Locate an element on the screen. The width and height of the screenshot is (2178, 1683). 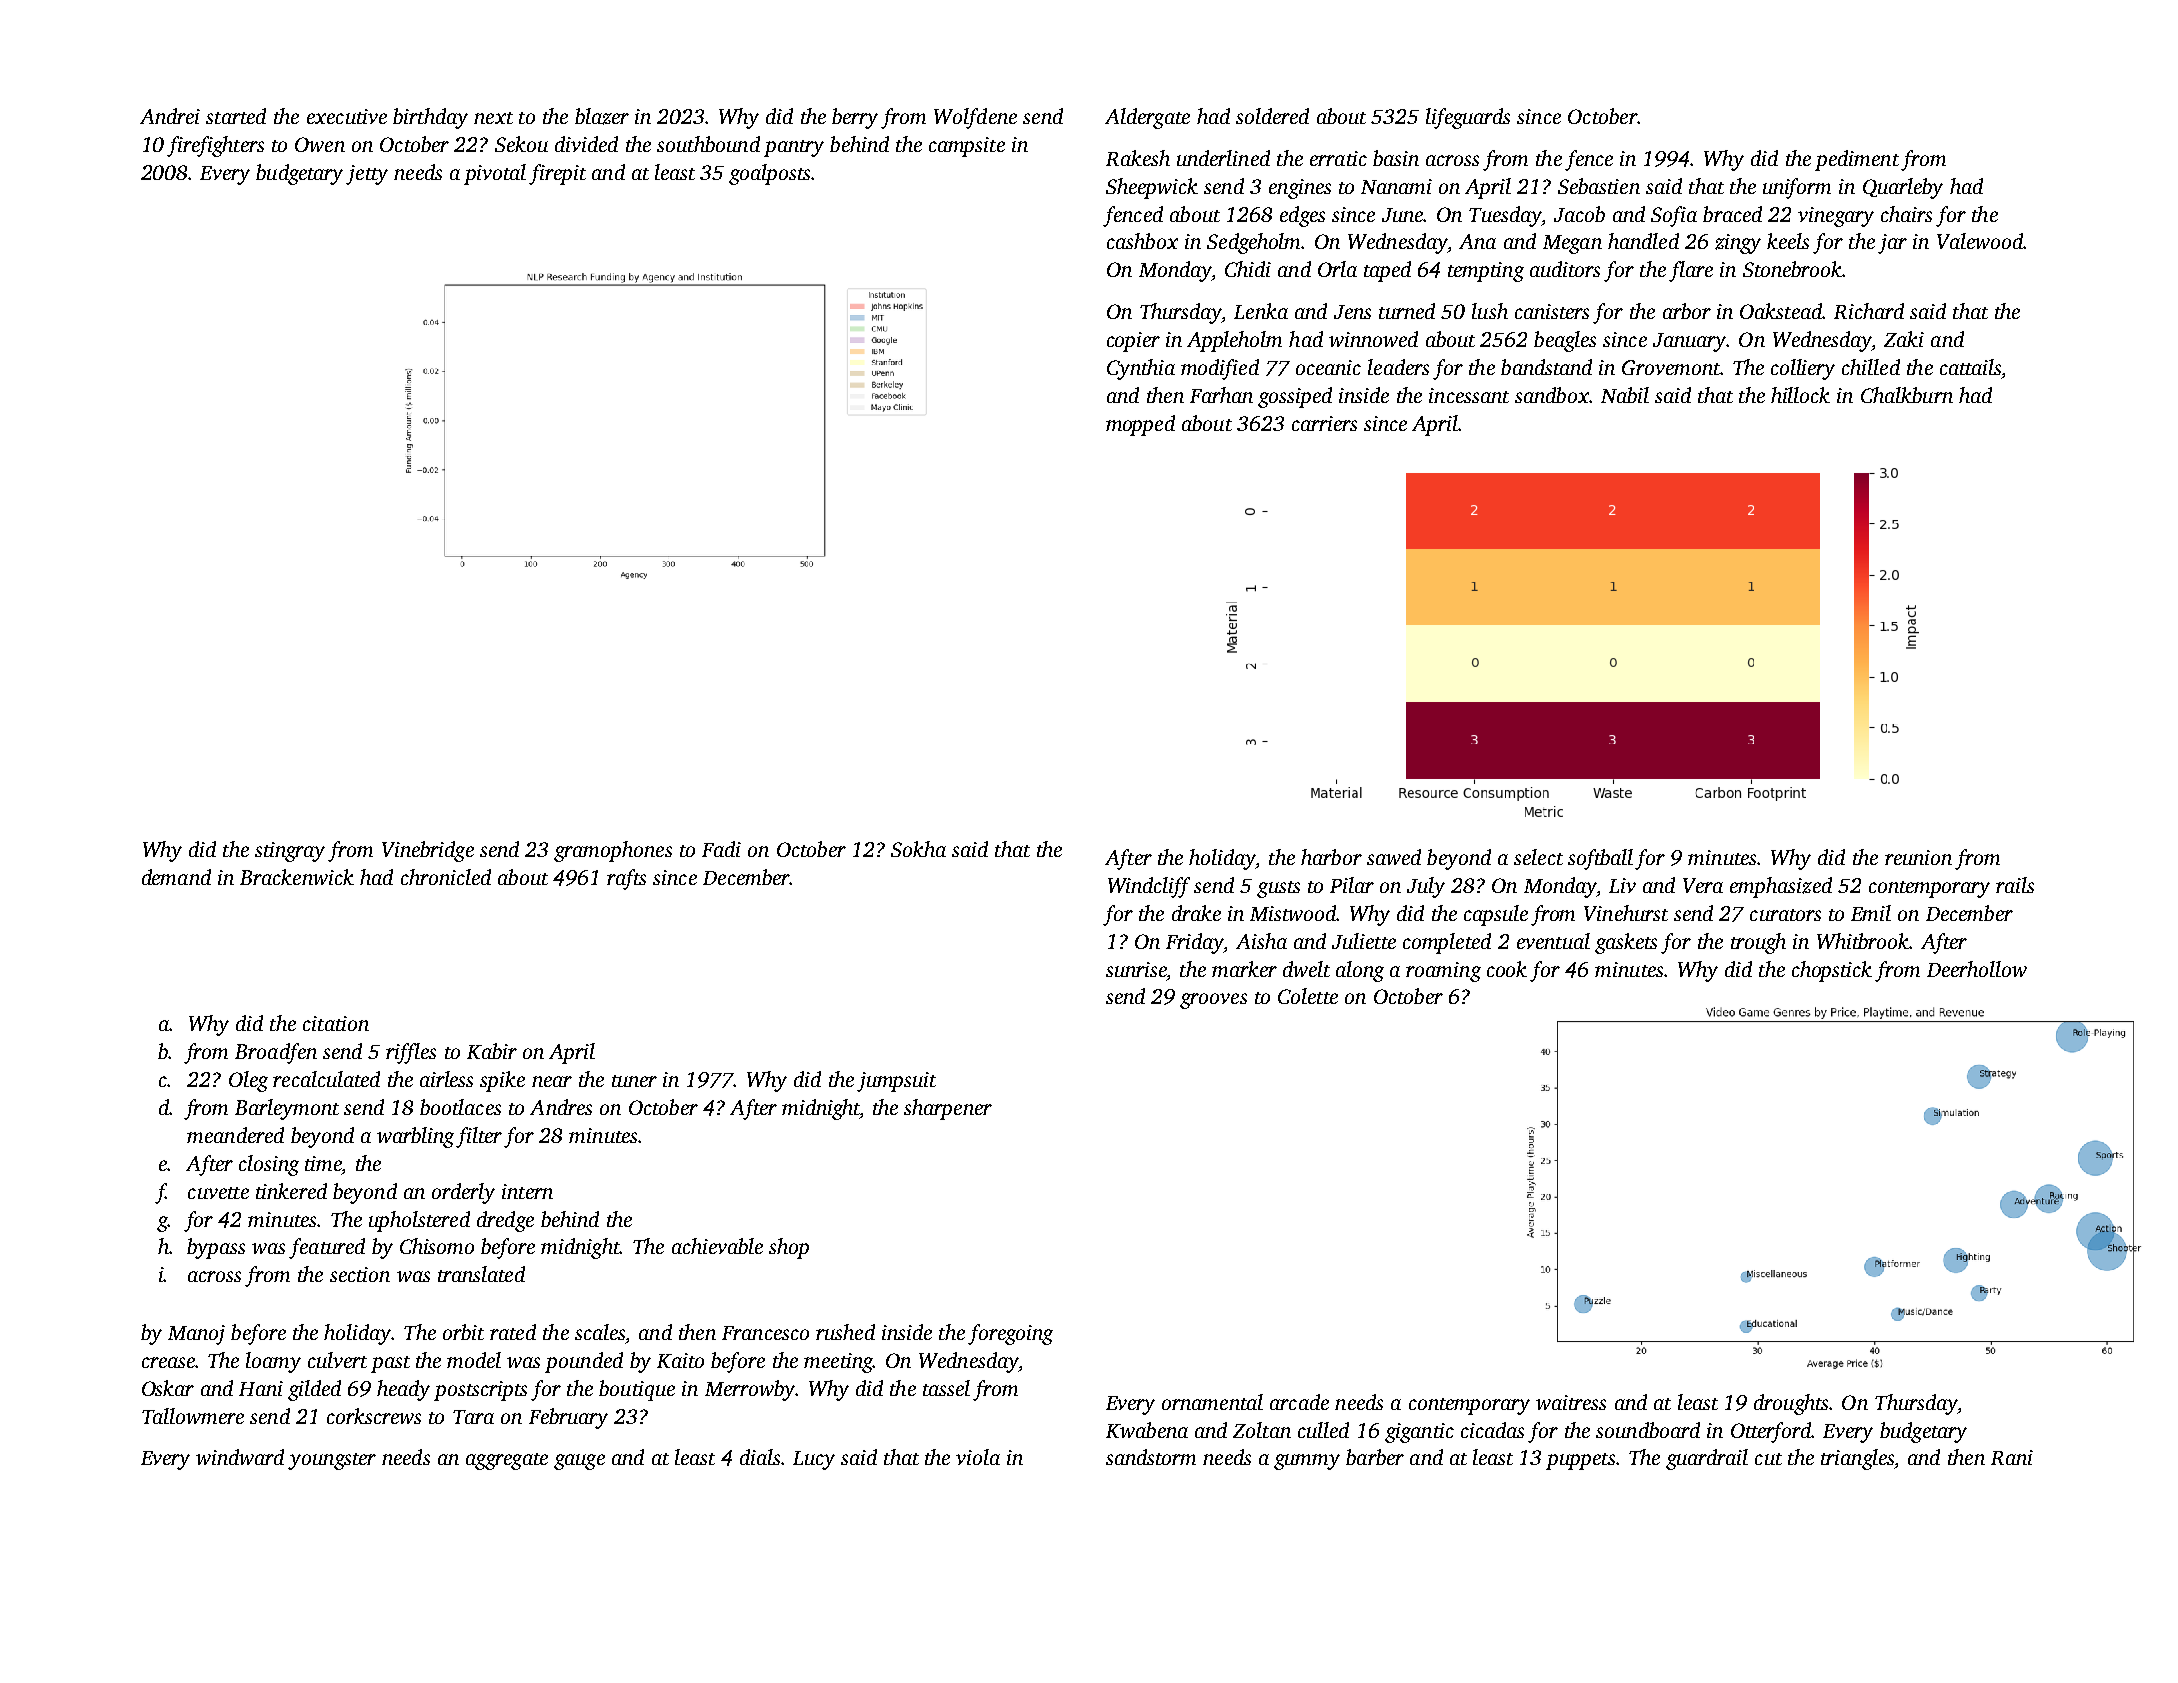
rafts is located at coordinates (626, 879).
